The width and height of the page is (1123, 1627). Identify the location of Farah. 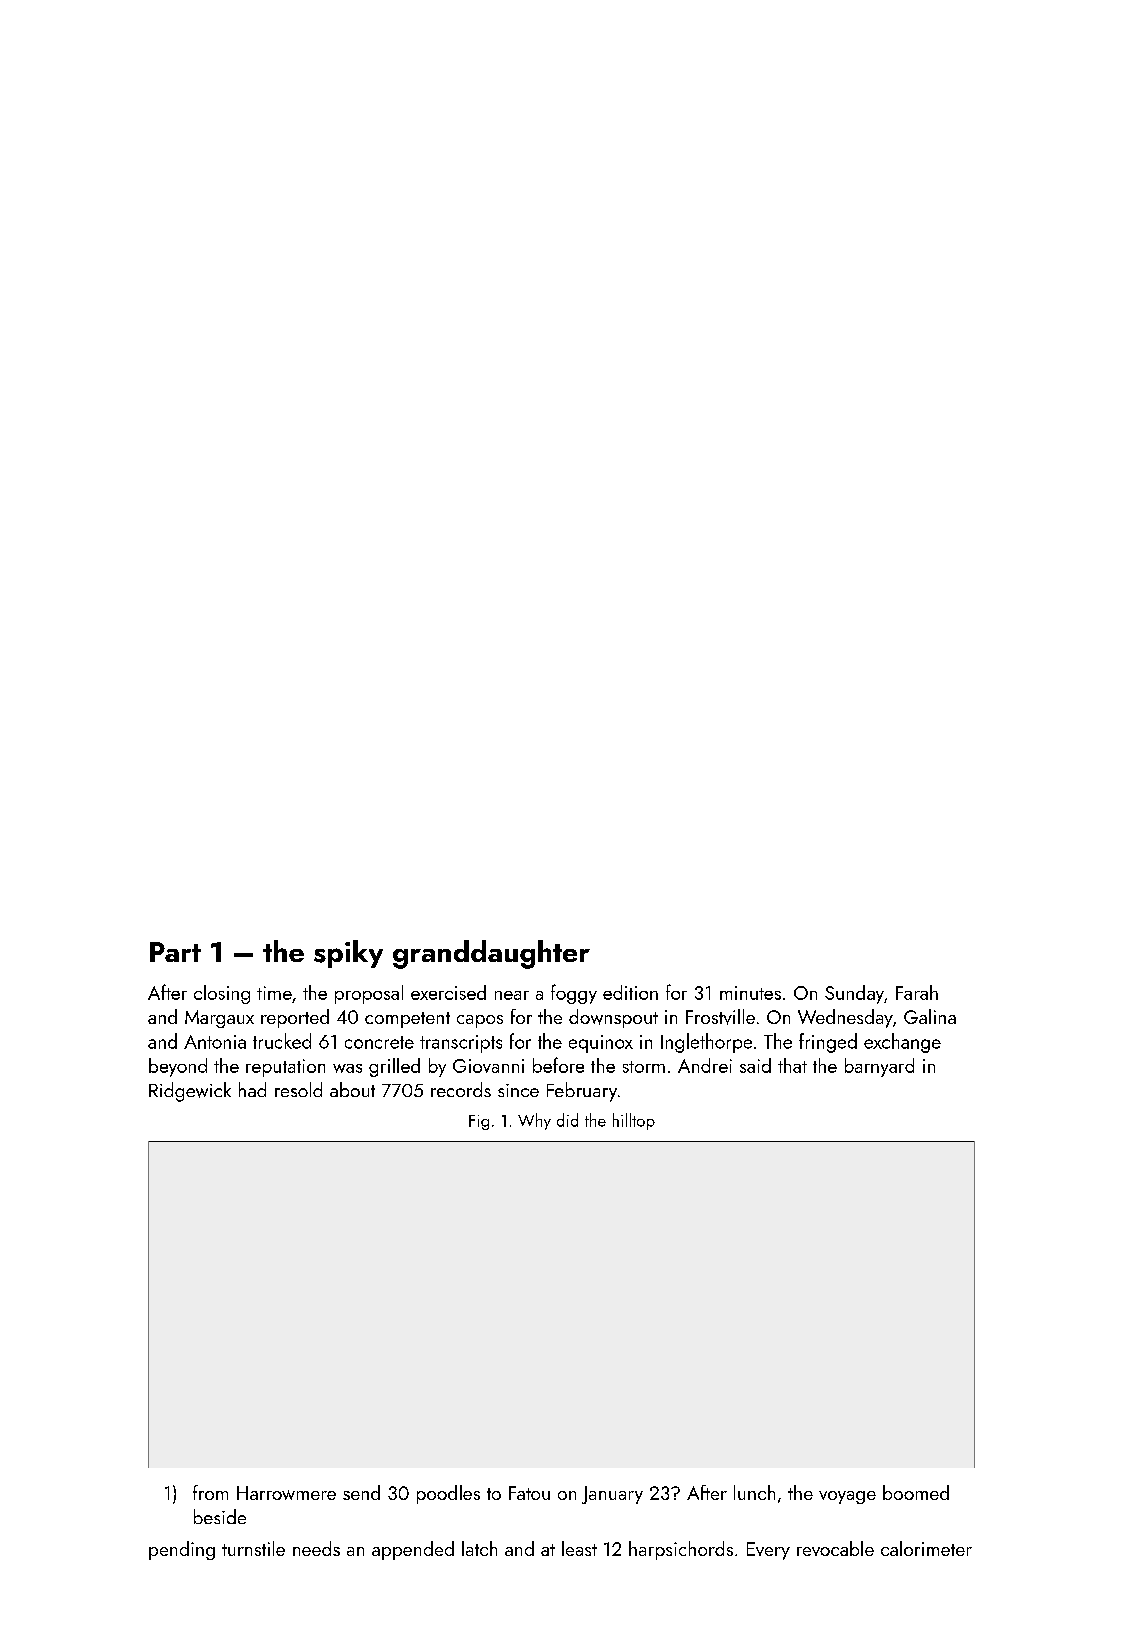
(917, 992).
